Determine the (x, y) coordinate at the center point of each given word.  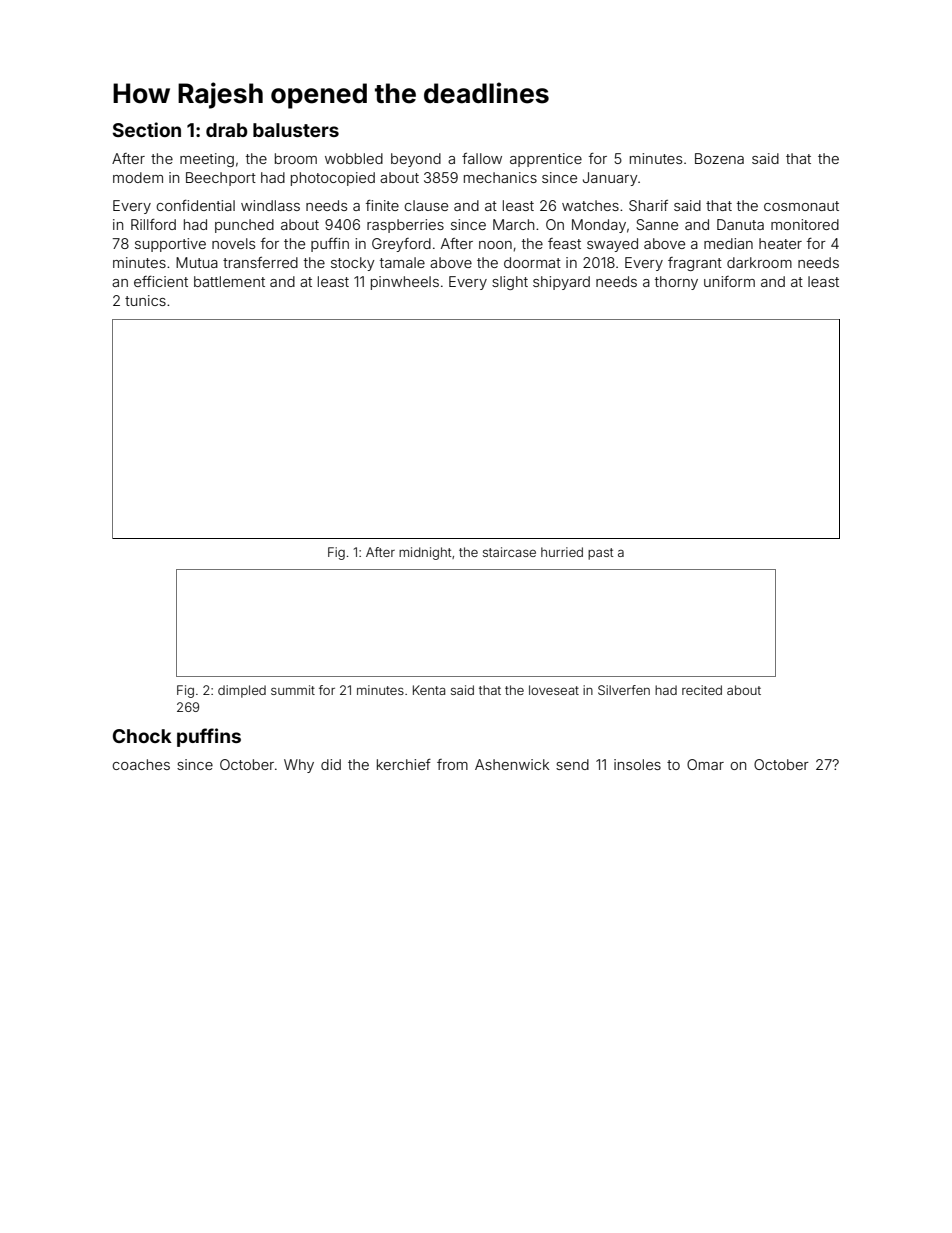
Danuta (740, 224)
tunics (145, 300)
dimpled (242, 691)
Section (147, 129)
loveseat (554, 690)
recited (702, 690)
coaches (141, 764)
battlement (229, 281)
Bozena (719, 158)
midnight (425, 553)
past (600, 554)
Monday (599, 226)
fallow (482, 158)
